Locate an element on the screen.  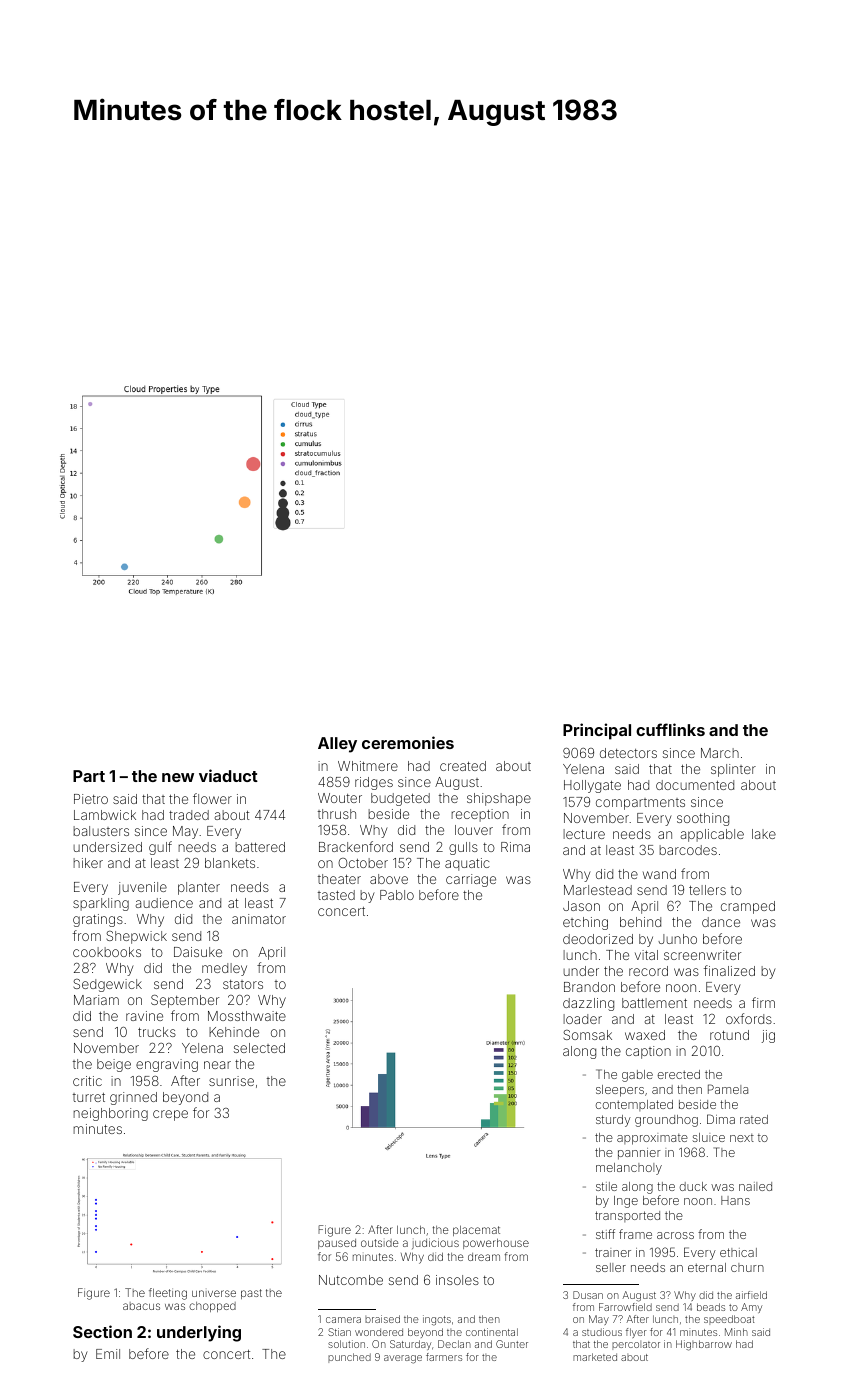
punched is located at coordinates (349, 1358).
